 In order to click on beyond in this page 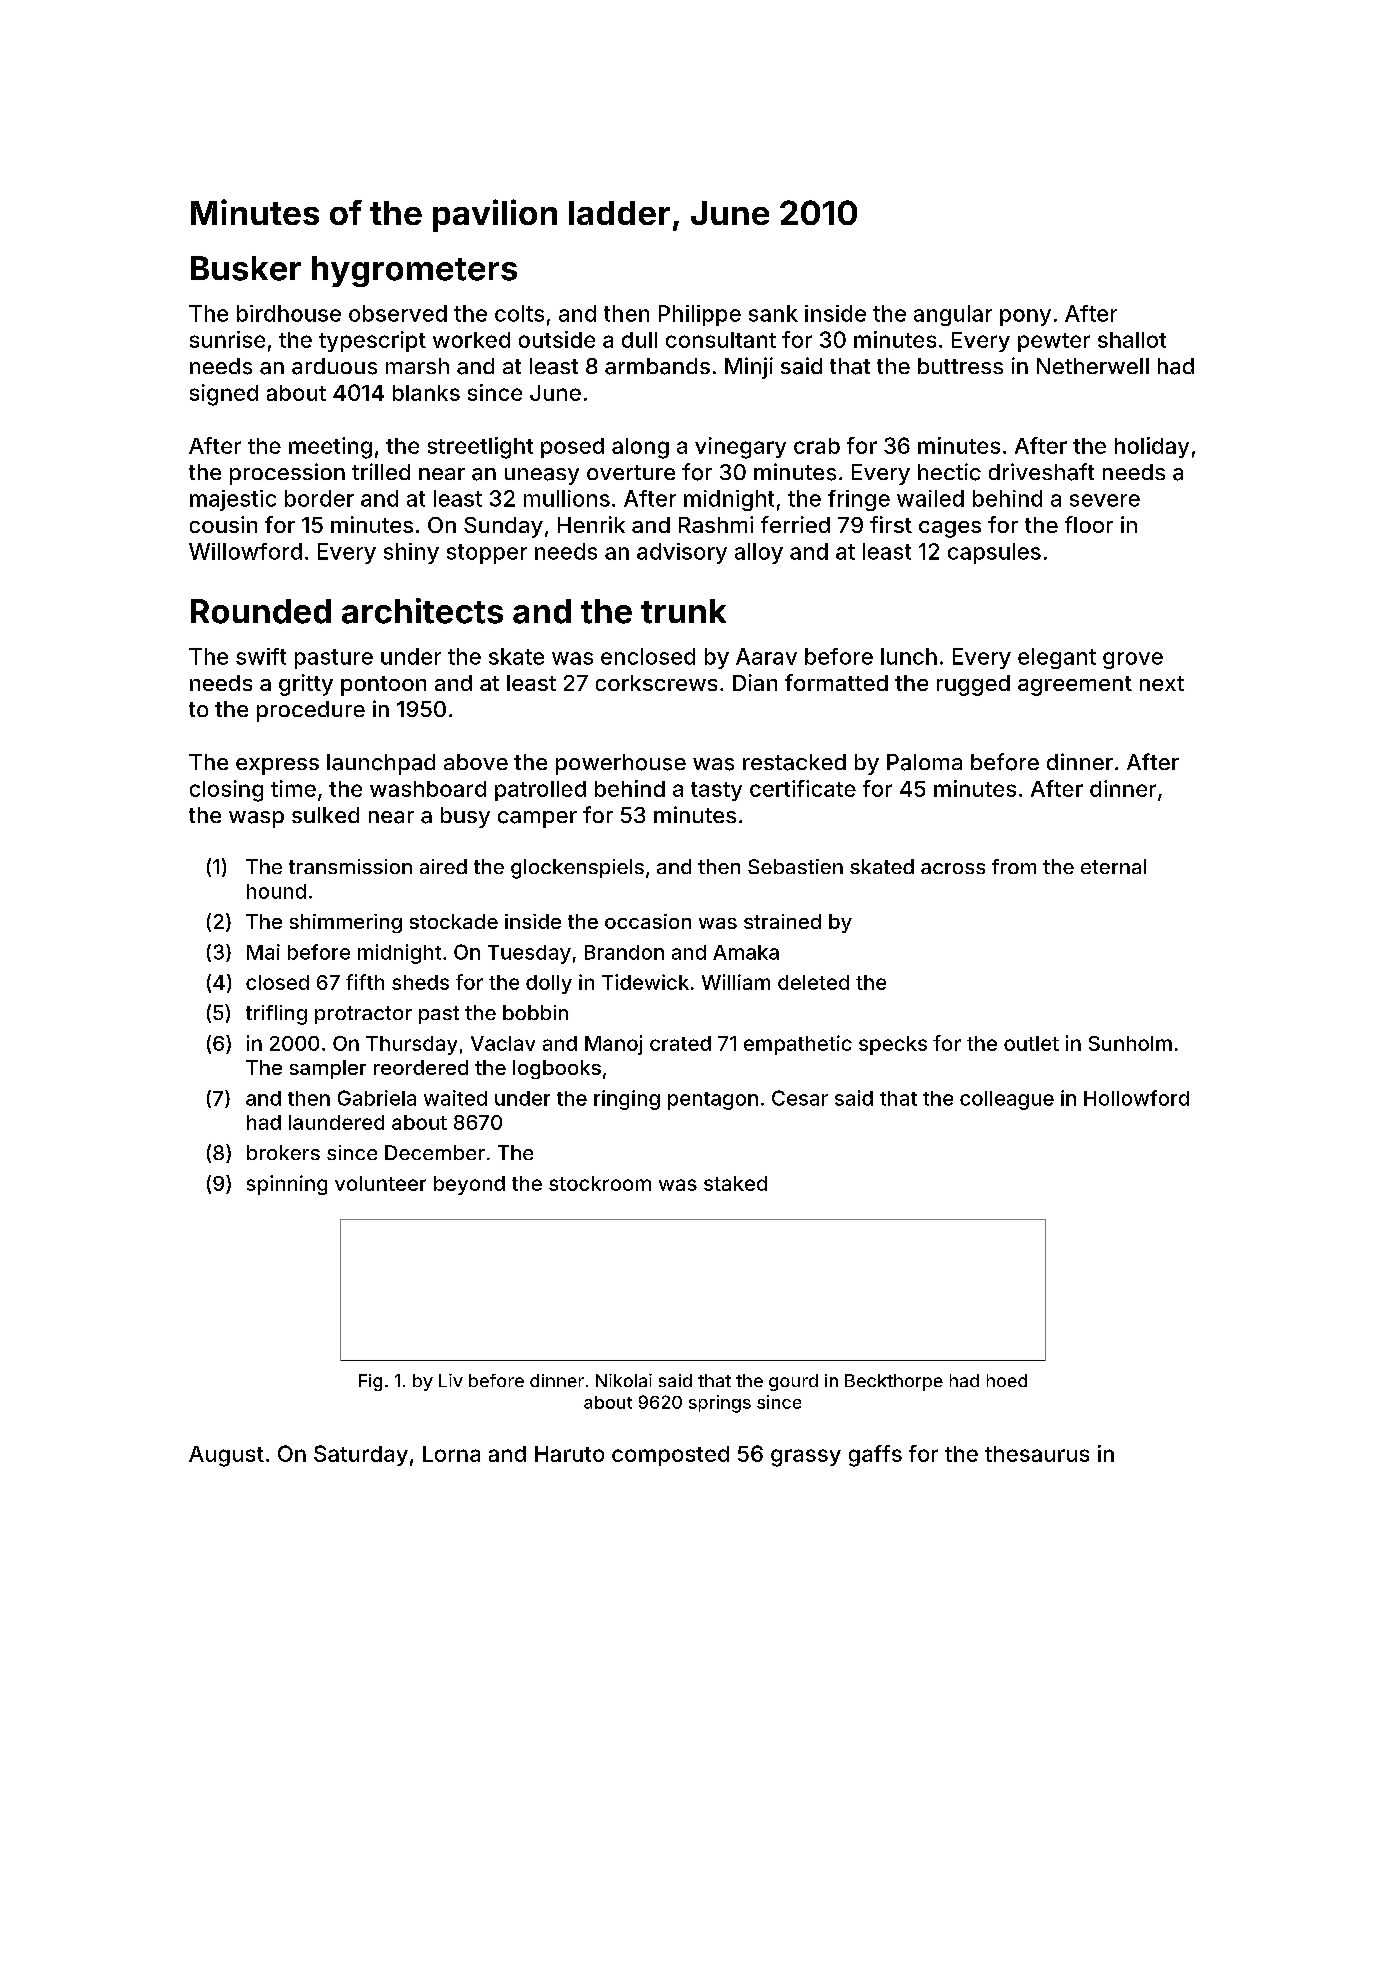, I will do `click(469, 1185)`.
